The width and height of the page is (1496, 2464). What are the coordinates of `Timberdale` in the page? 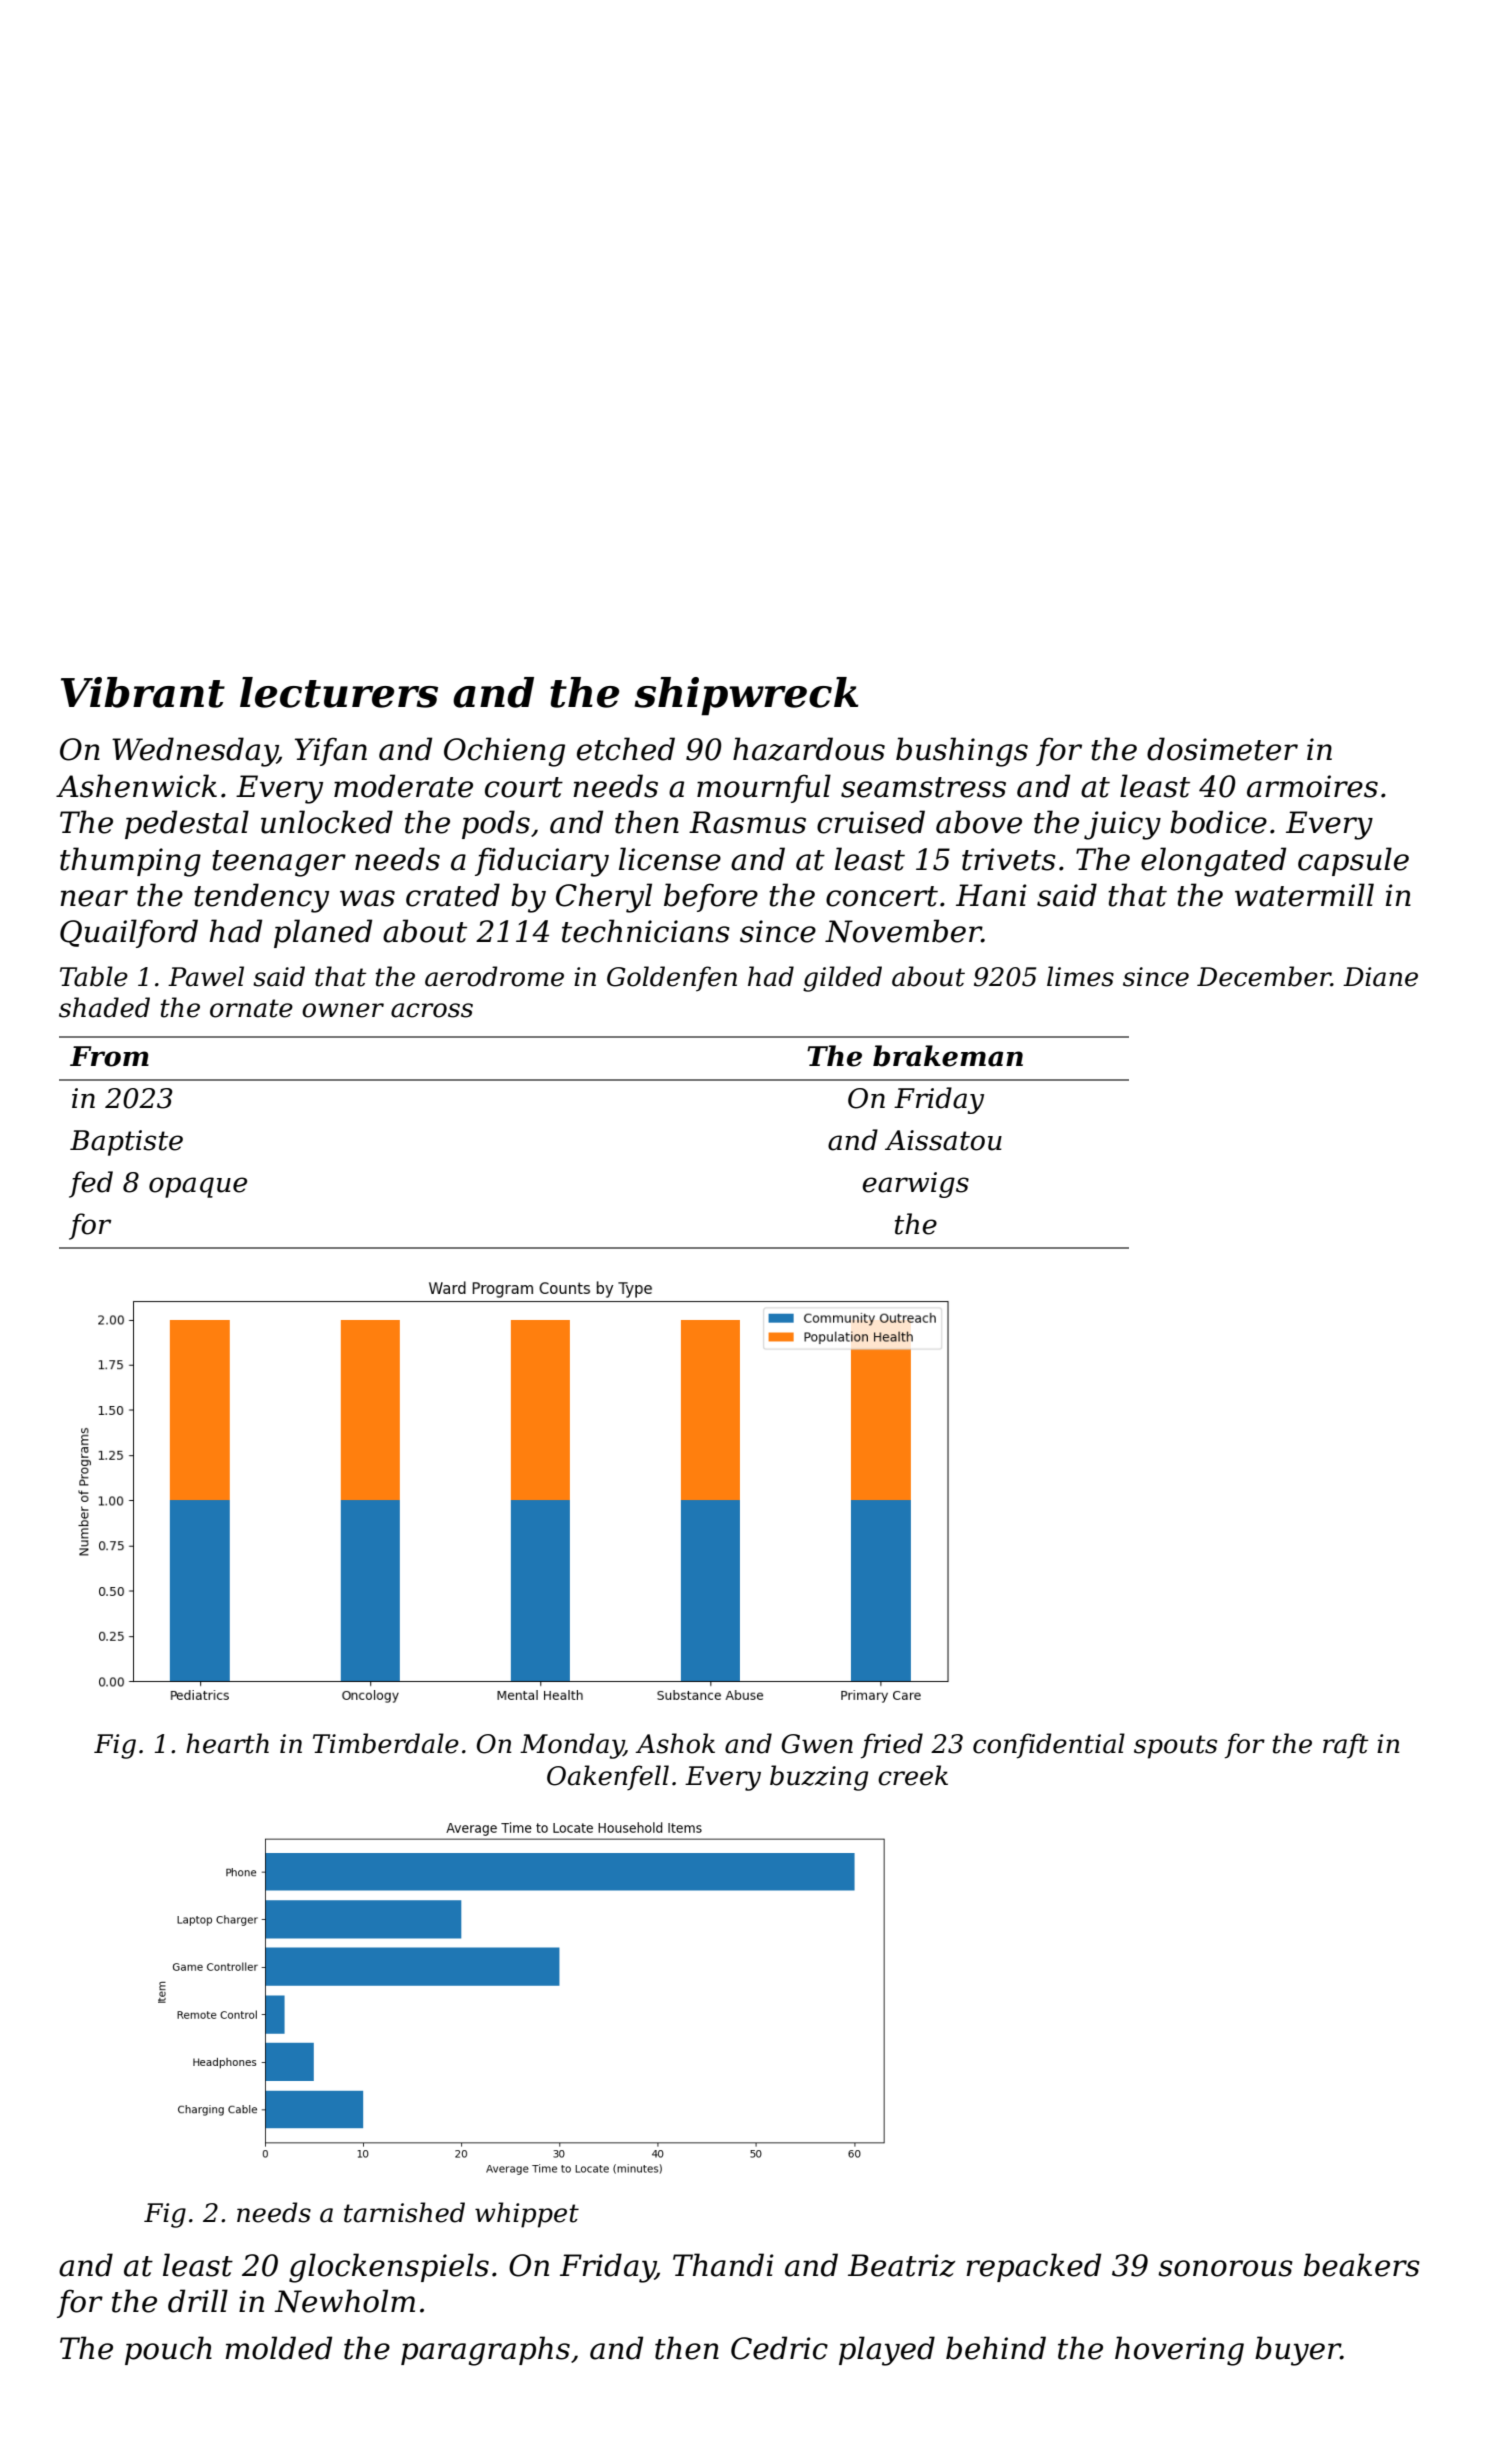 It's located at (386, 1743).
